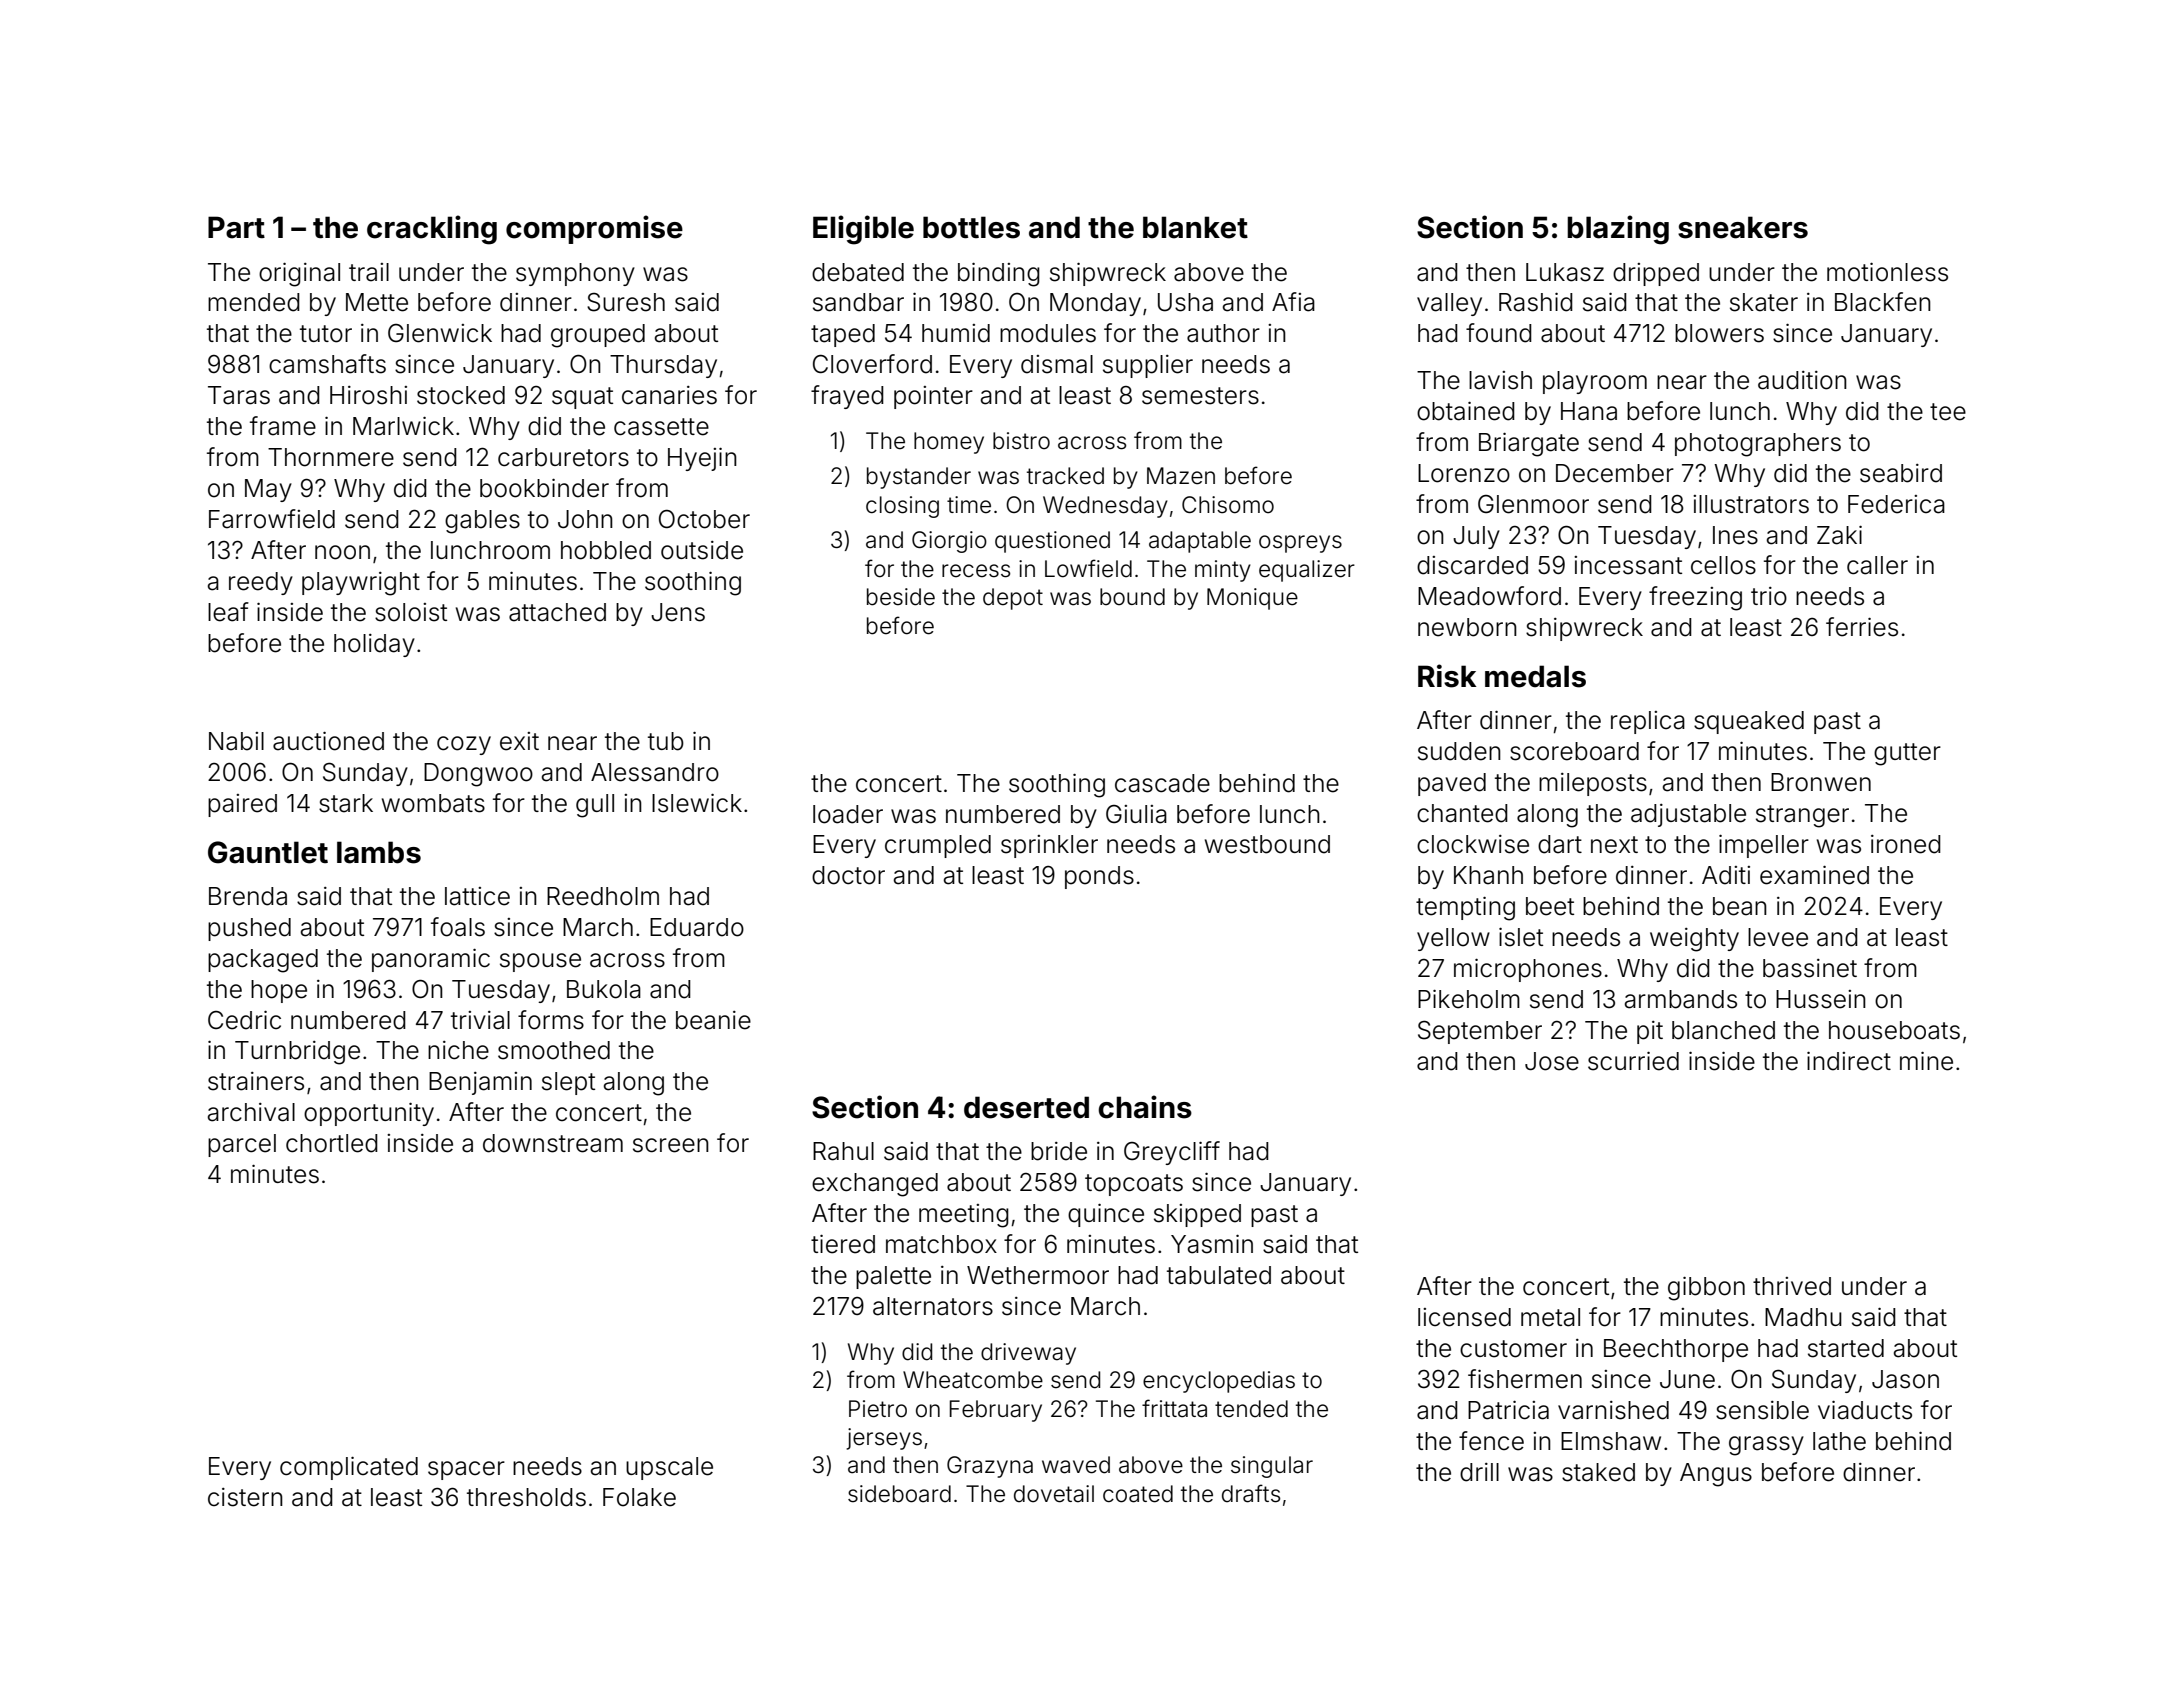 This image has width=2178, height=1683. I want to click on tabulated, so click(1219, 1275).
